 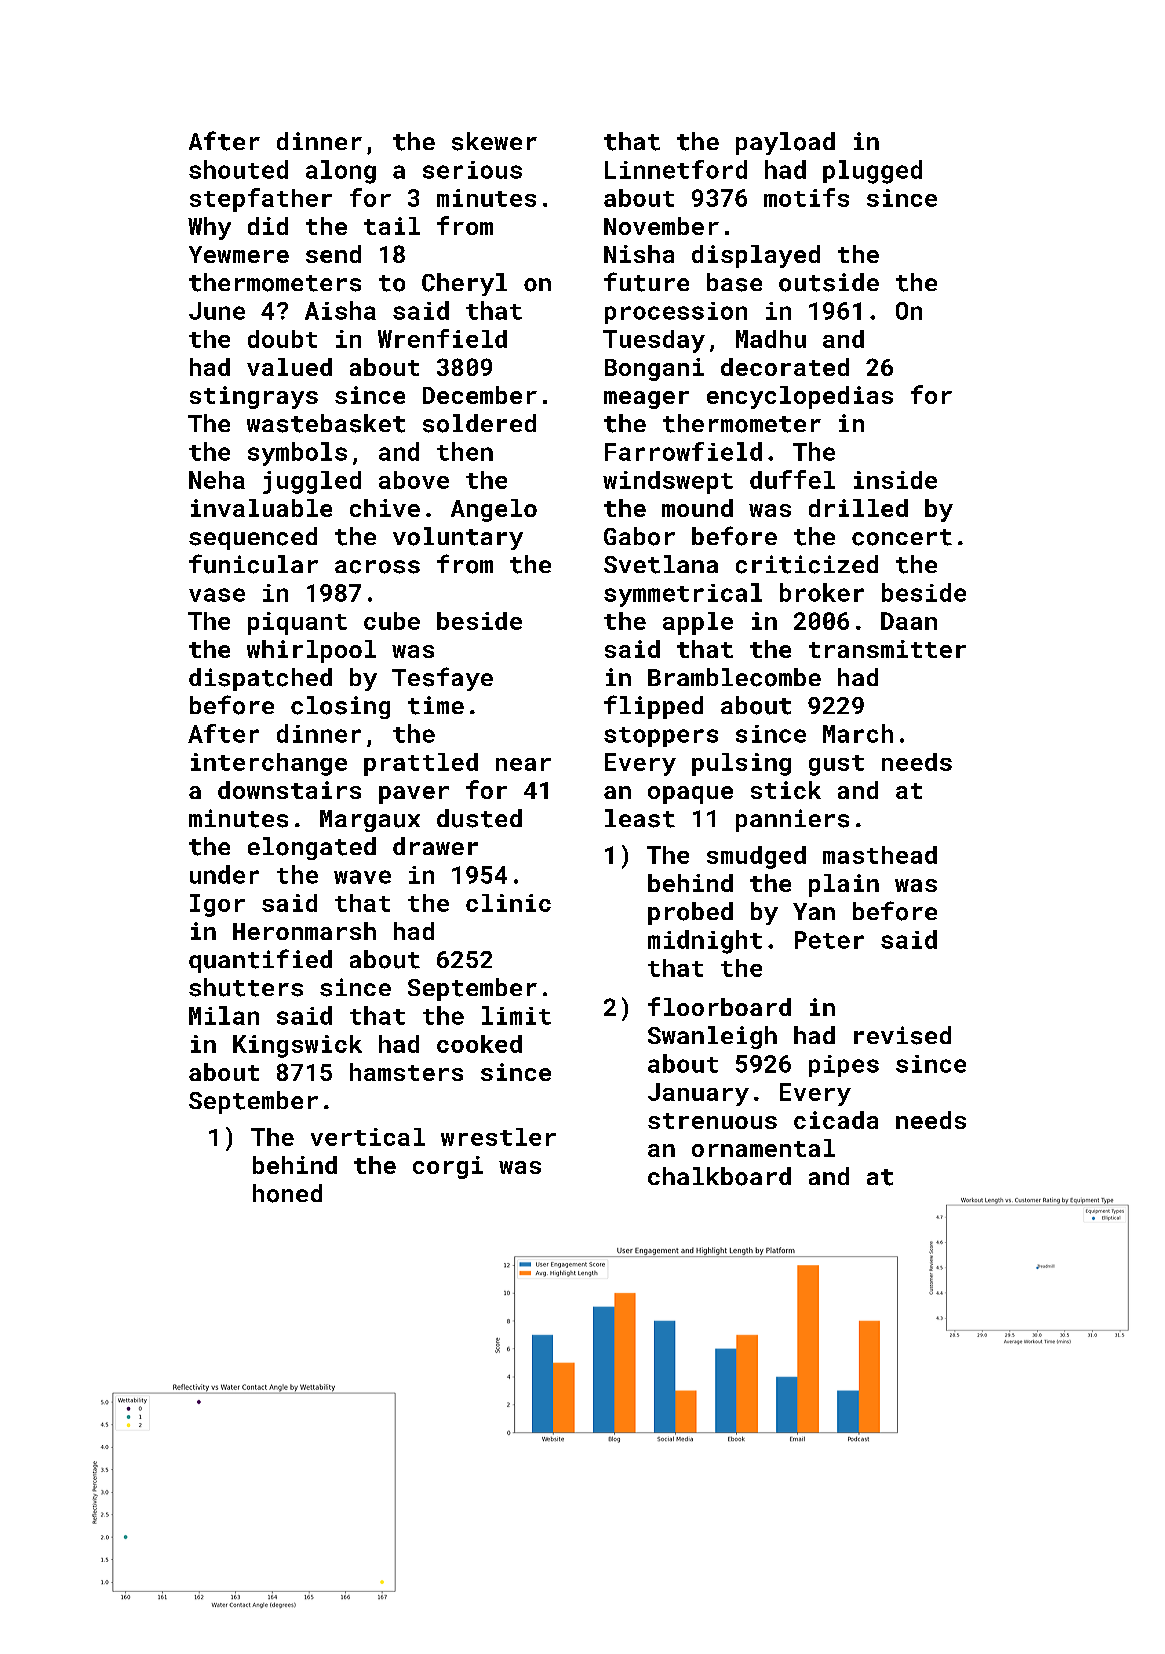 What do you see at coordinates (683, 595) in the image?
I see `symmetrical` at bounding box center [683, 595].
